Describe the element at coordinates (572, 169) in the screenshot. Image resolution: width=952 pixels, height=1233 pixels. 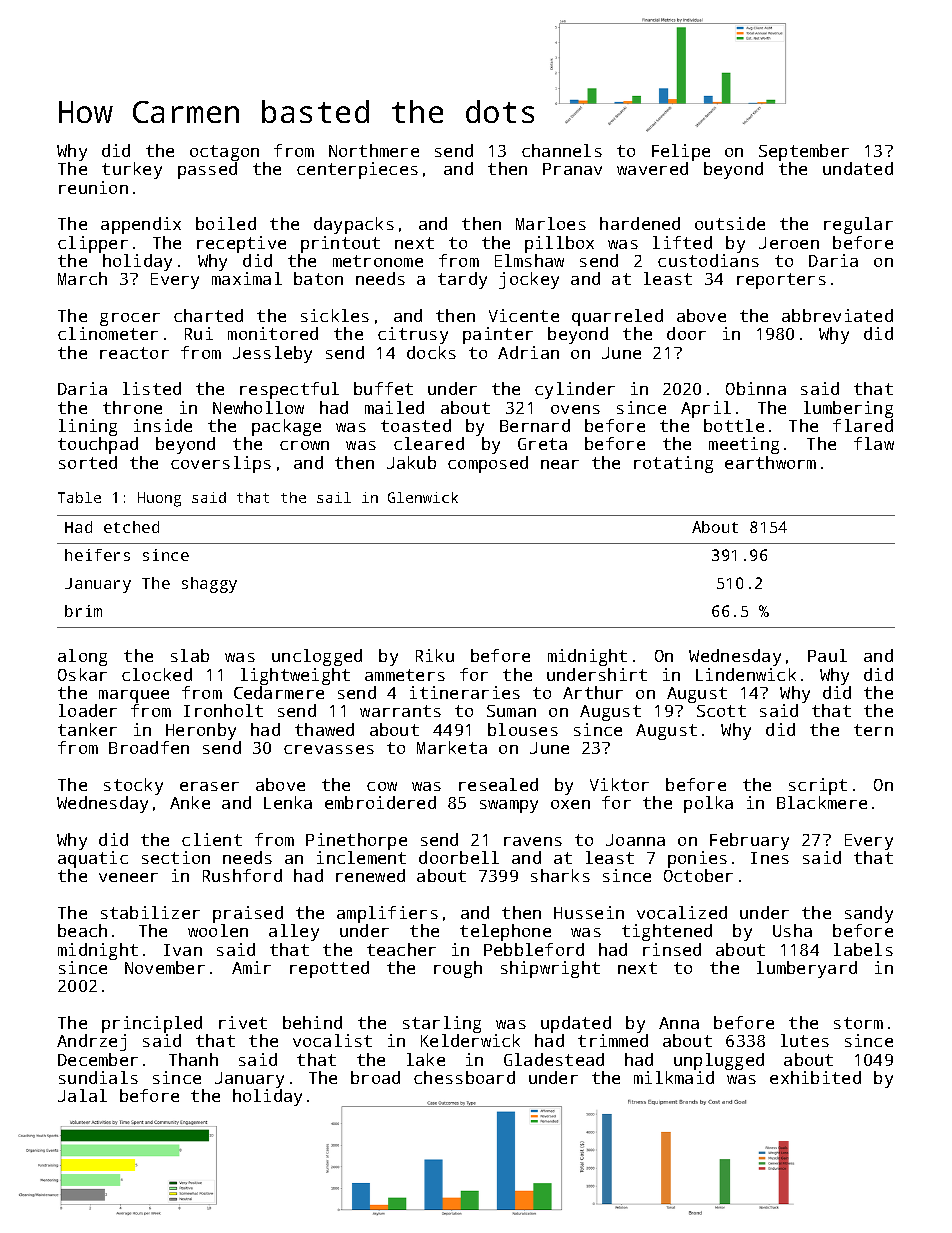
I see `Pranav` at that location.
